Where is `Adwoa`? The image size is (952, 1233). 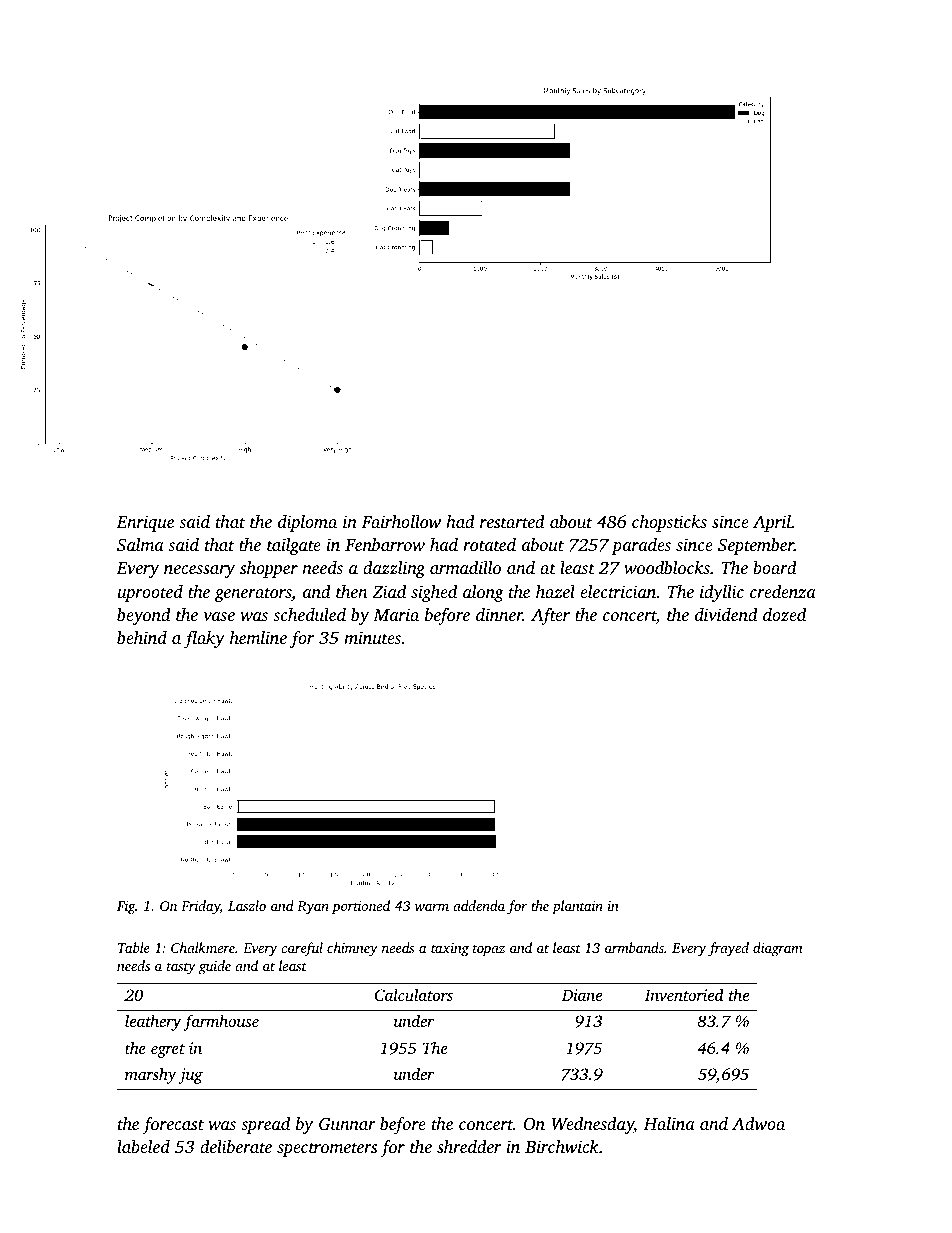 Adwoa is located at coordinates (758, 1123).
